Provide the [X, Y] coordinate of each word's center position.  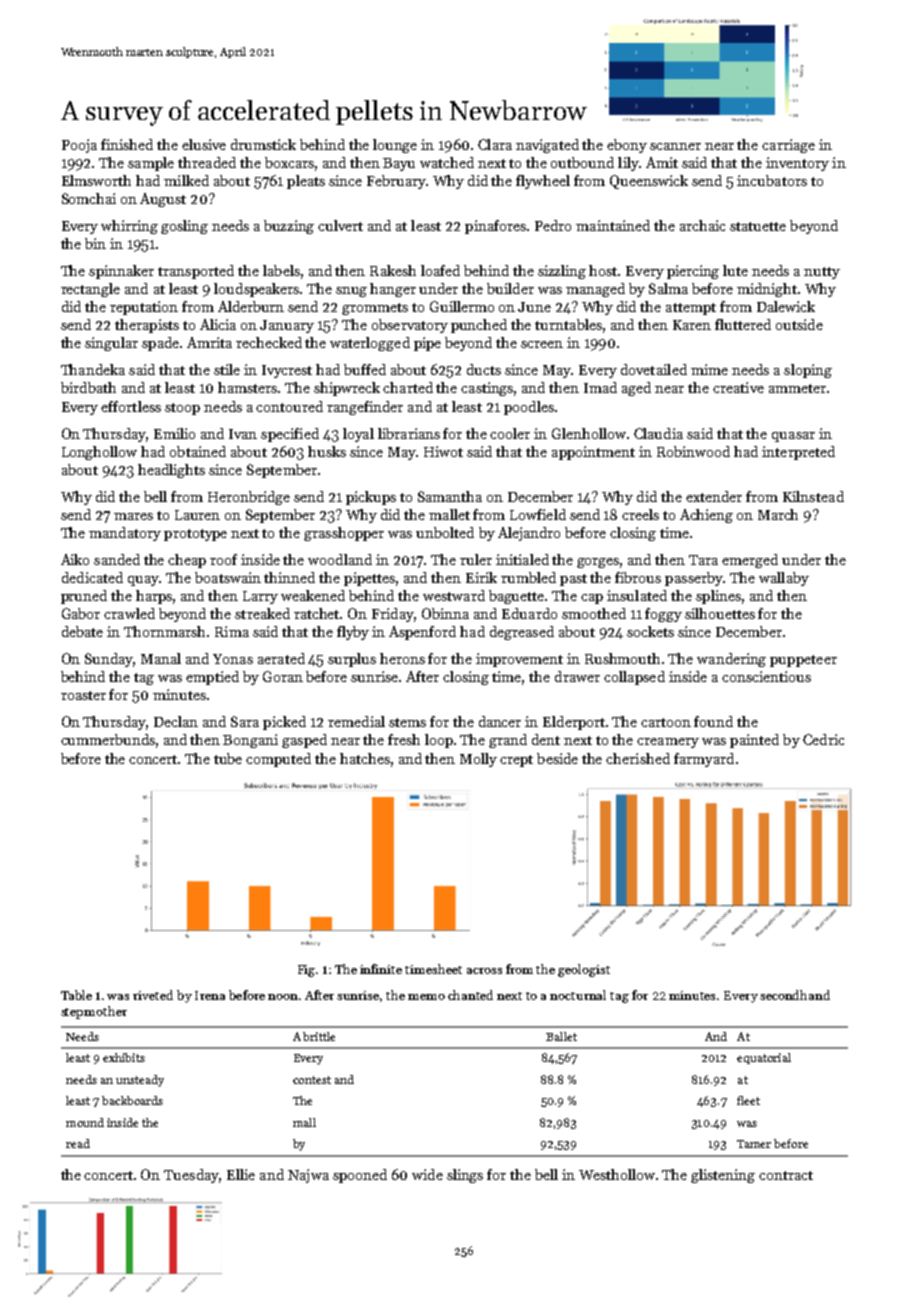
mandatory [125, 534]
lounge [395, 146]
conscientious [766, 676]
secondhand [795, 995]
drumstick [263, 144]
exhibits [124, 1057]
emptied [212, 678]
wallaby [784, 579]
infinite [381, 969]
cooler [510, 433]
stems [407, 722]
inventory [797, 164]
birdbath [88, 387]
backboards [132, 1100]
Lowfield [538, 514]
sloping [808, 371]
